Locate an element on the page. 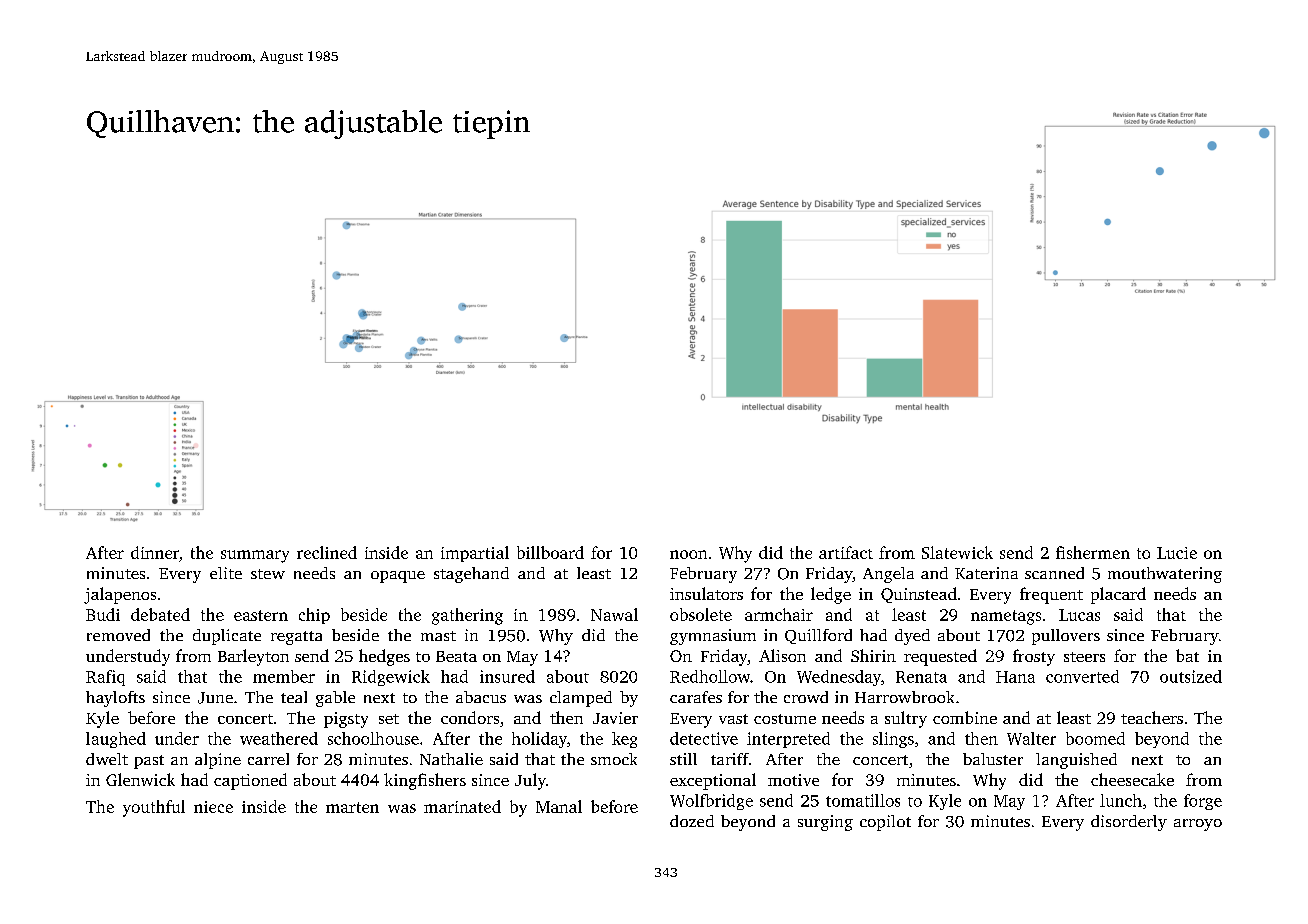  condors is located at coordinates (470, 717).
